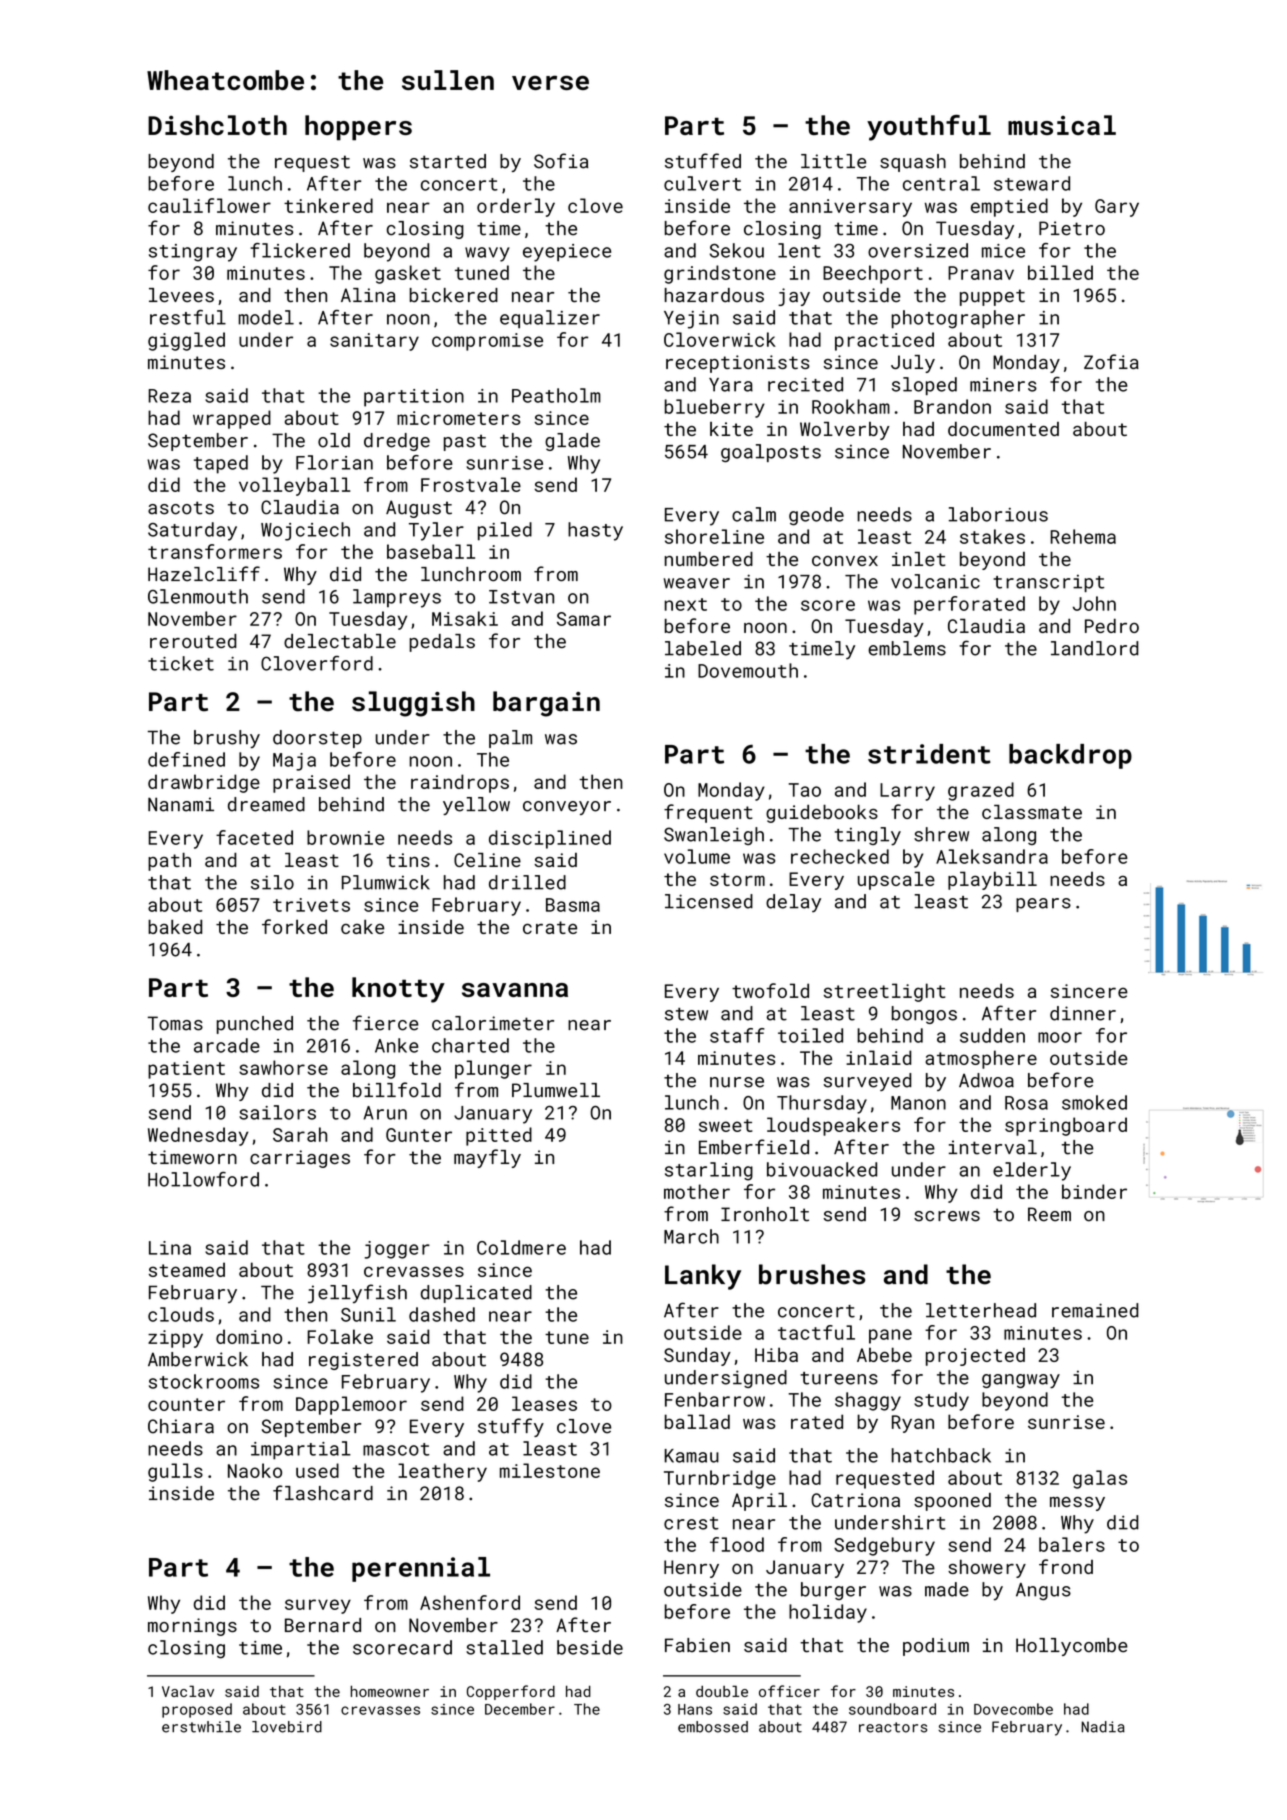 The image size is (1287, 1820). Describe the element at coordinates (358, 128) in the page. I see `hoppers` at that location.
